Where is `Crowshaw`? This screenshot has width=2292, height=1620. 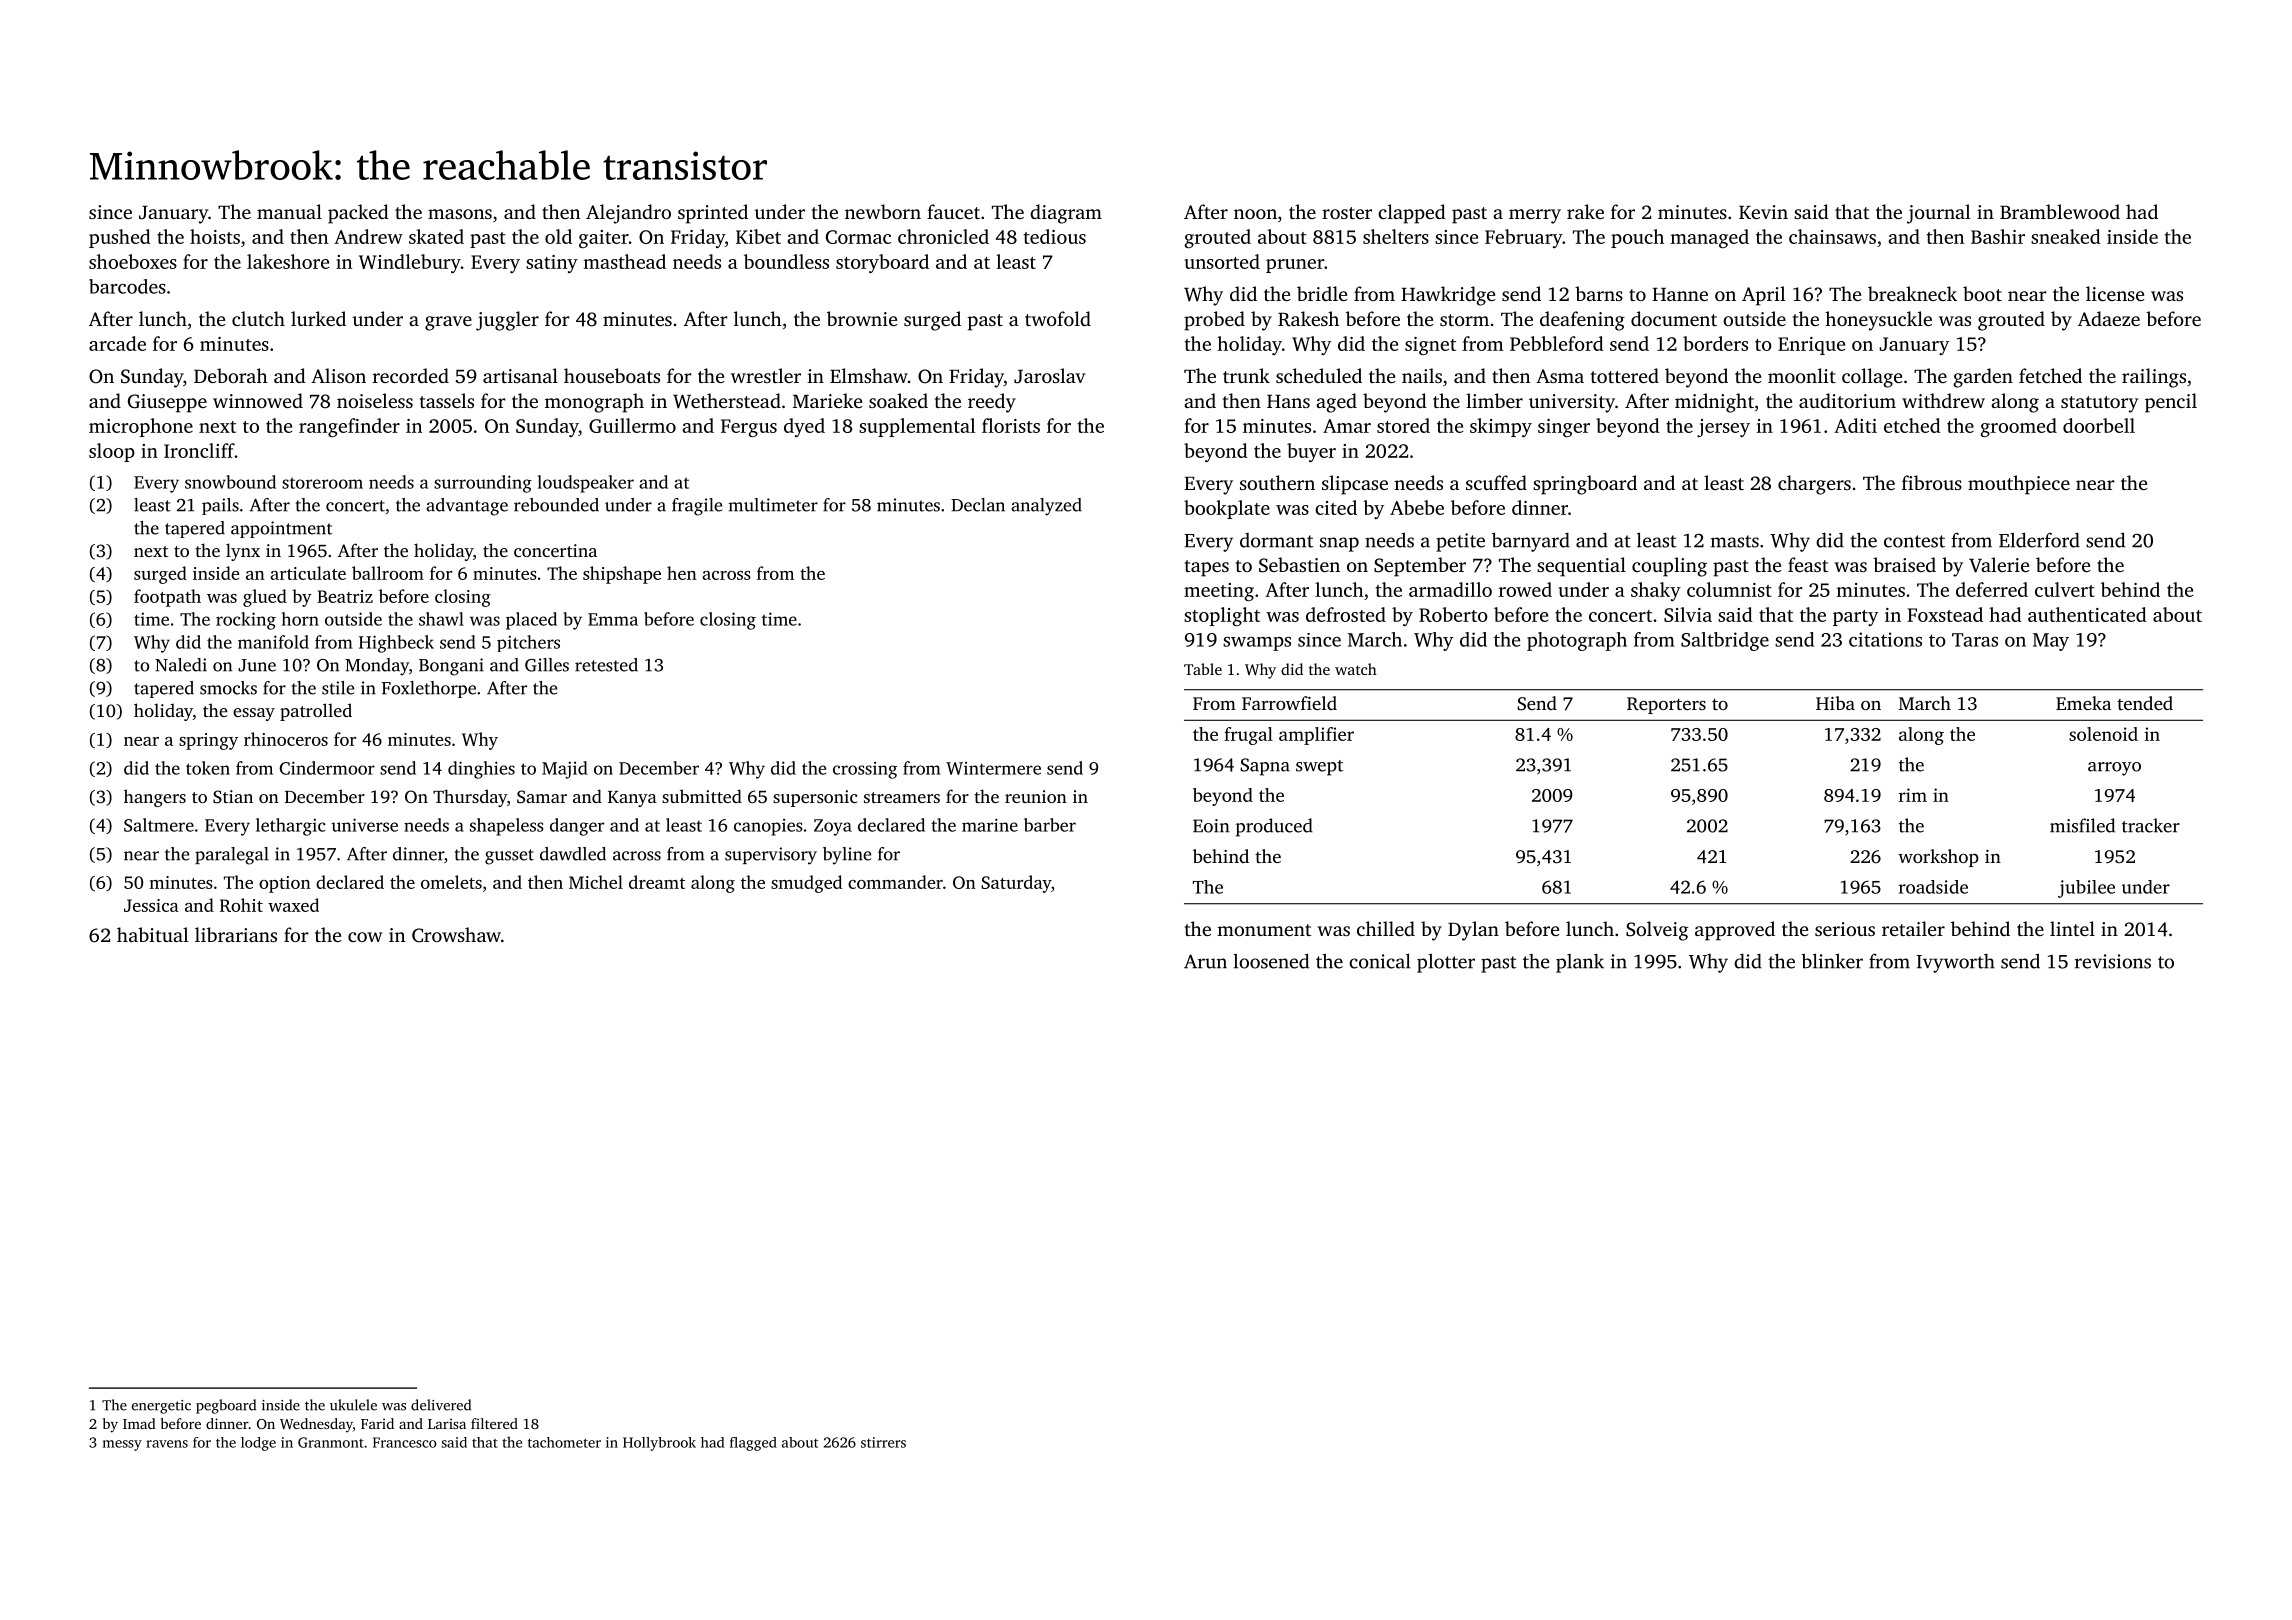 Crowshaw is located at coordinates (456, 935).
